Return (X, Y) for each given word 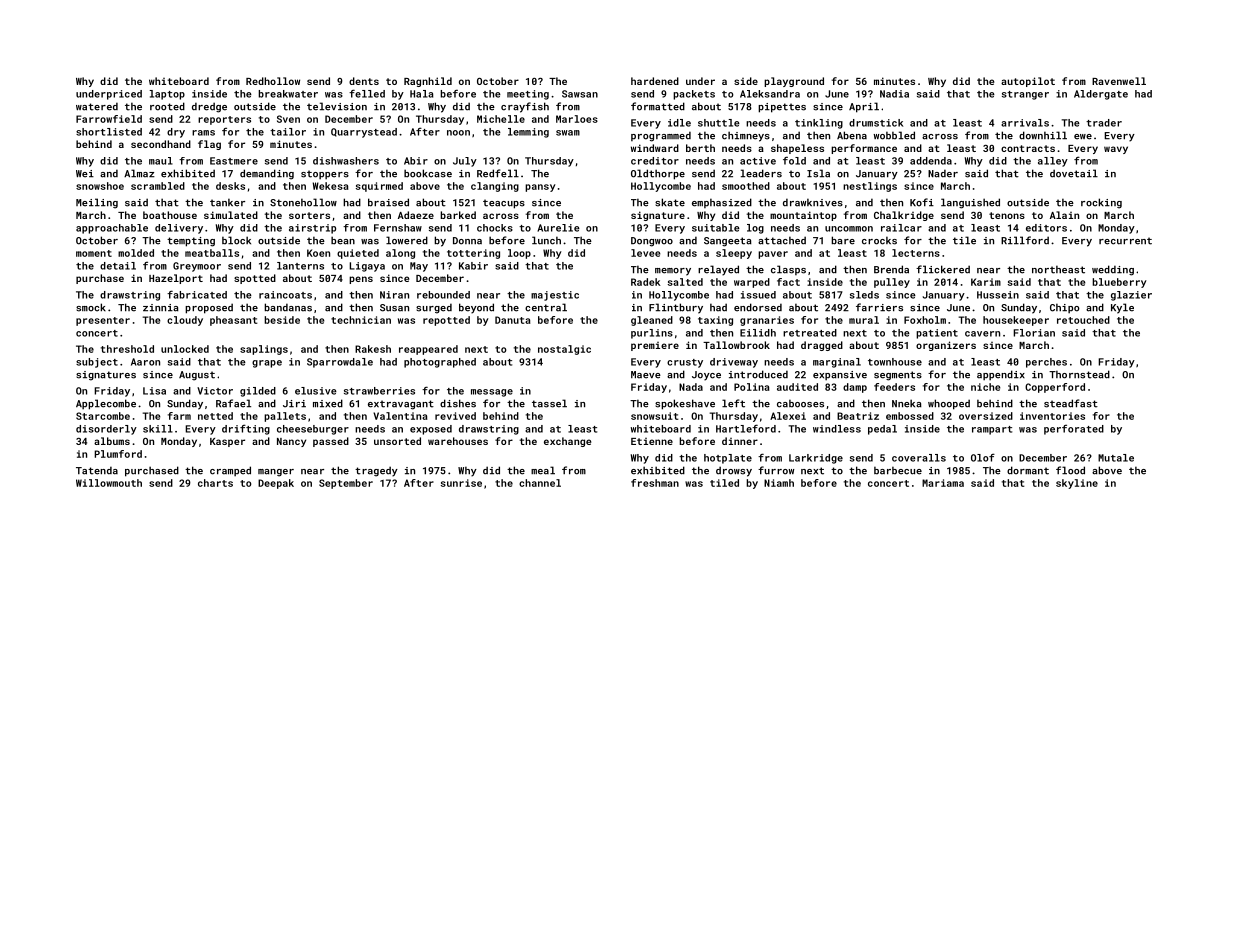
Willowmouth (109, 483)
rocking (1101, 203)
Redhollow (273, 81)
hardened (655, 81)
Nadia (894, 94)
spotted (255, 279)
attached (782, 240)
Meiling (97, 203)
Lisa (154, 391)
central (546, 307)
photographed (440, 363)
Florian (1034, 333)
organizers (946, 346)
